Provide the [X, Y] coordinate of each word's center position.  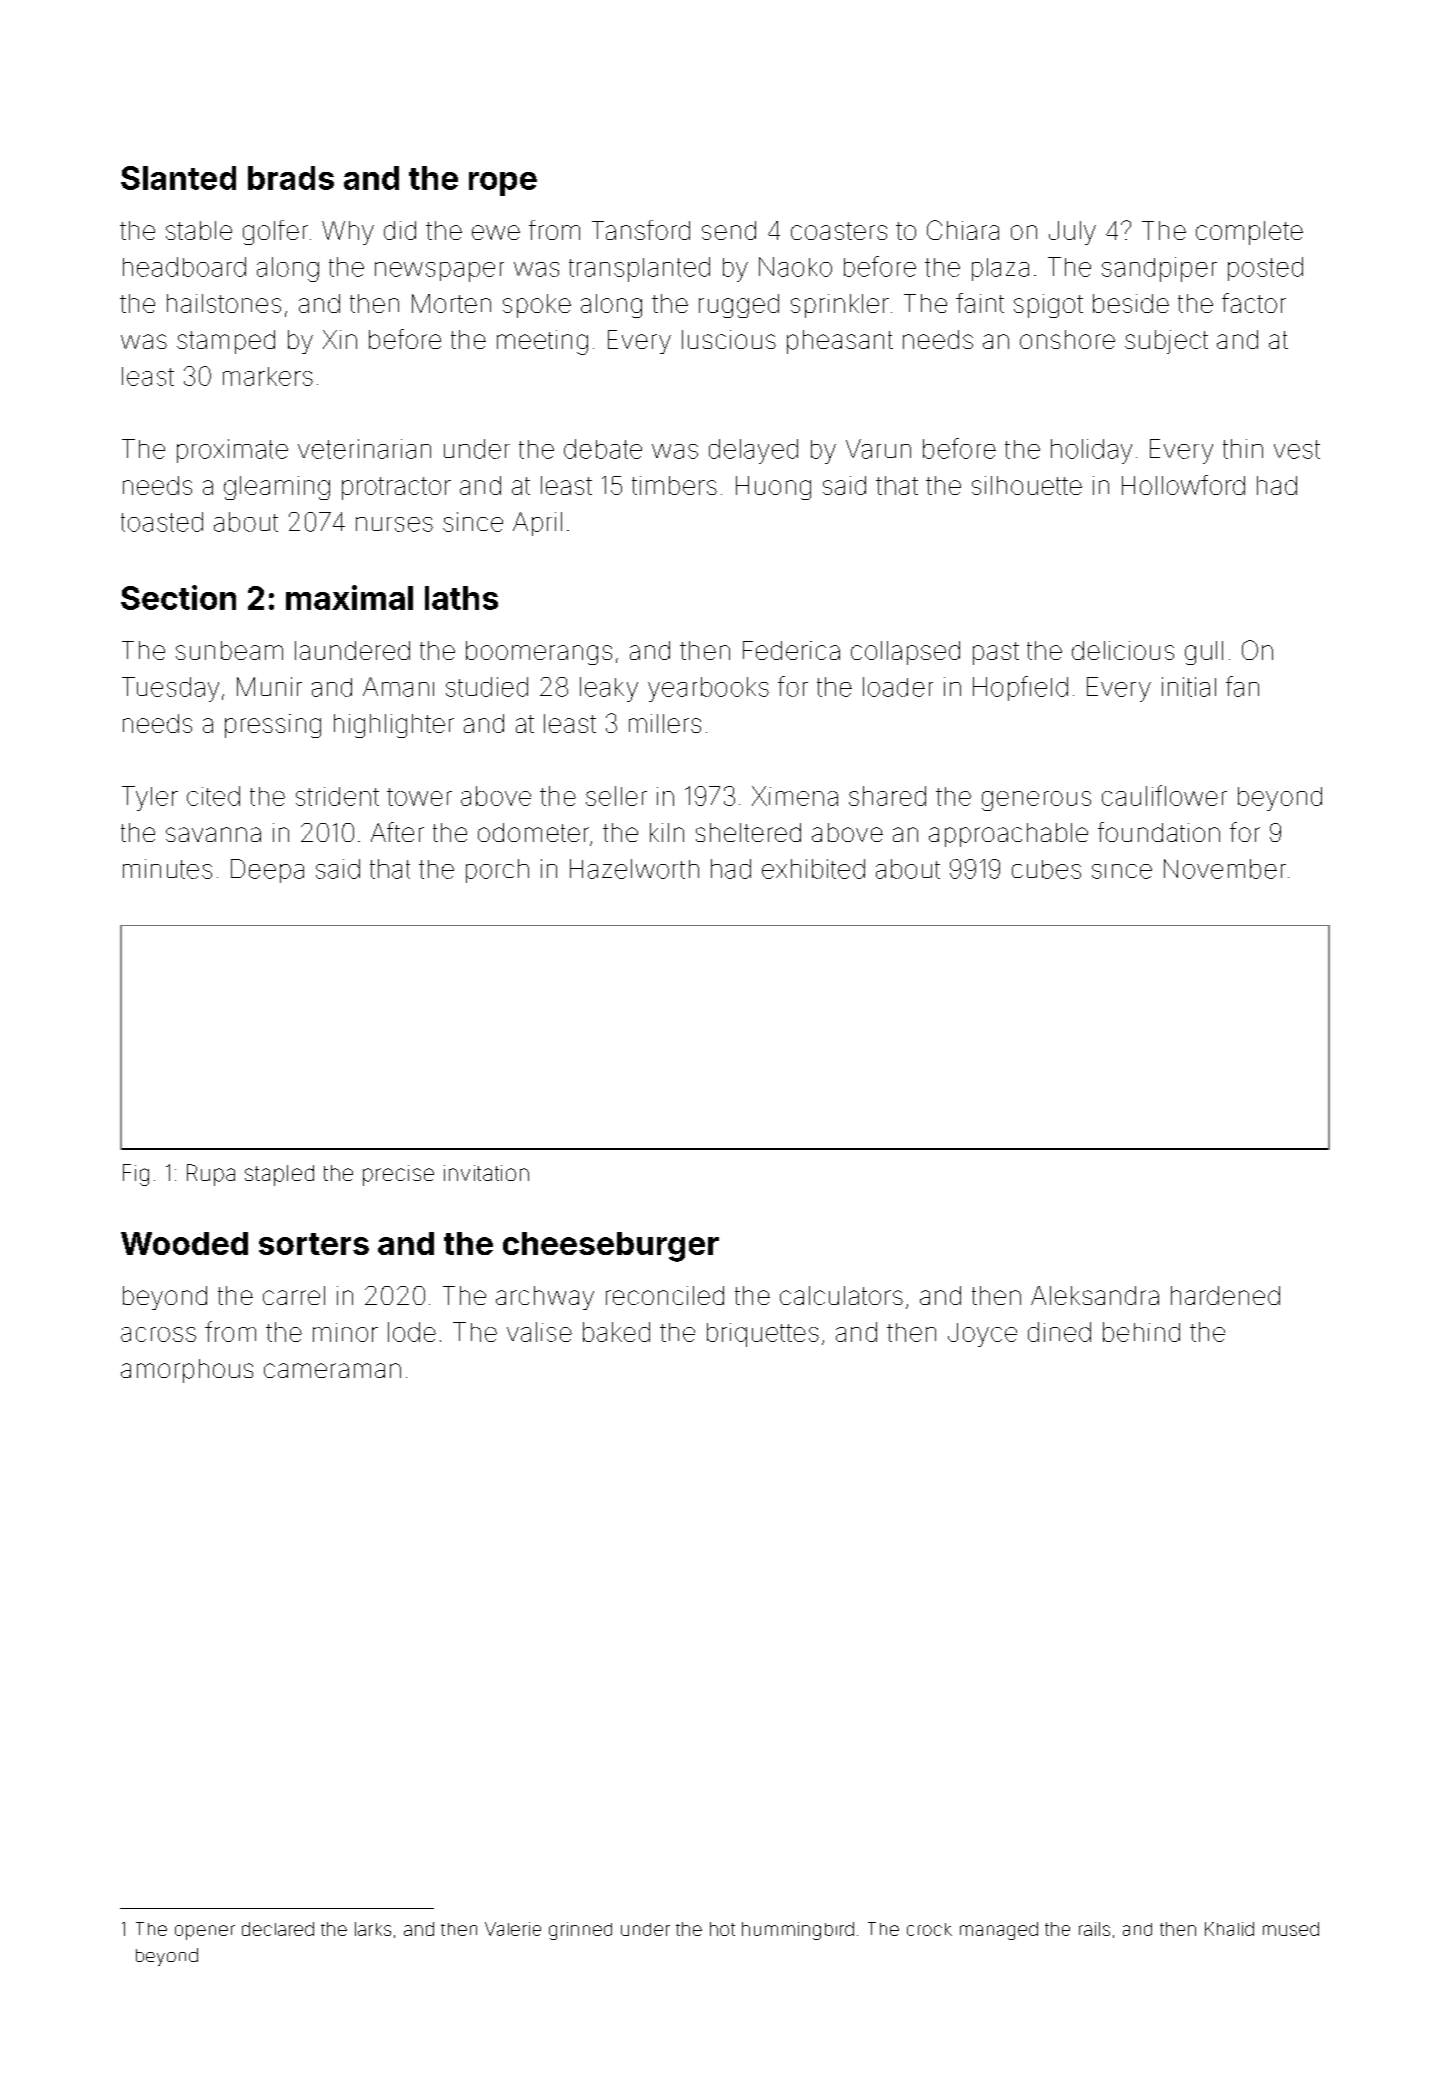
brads [291, 178]
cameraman [332, 1370]
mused [1291, 1929]
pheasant [840, 342]
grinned [580, 1931]
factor [1254, 303]
